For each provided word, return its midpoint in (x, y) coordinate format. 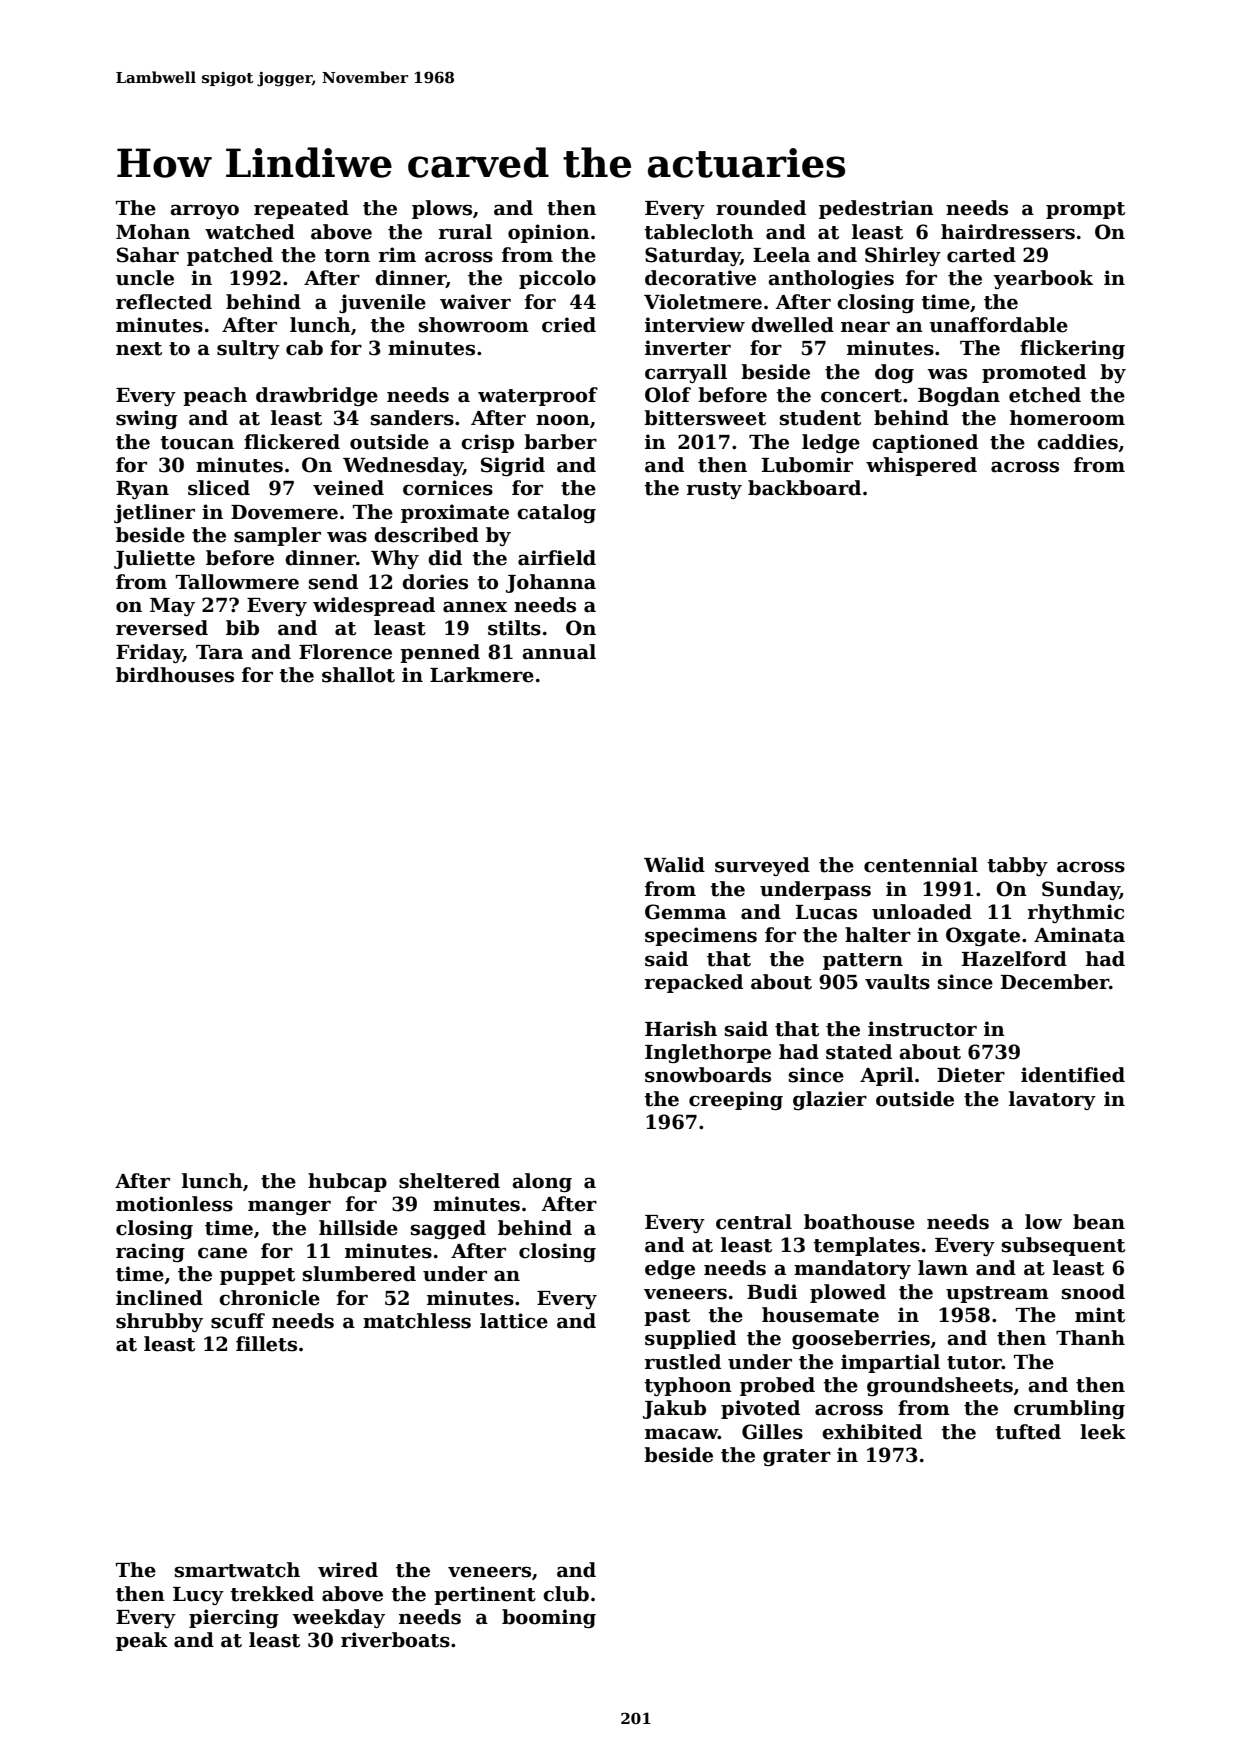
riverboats (395, 1640)
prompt (1085, 210)
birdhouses (175, 675)
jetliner (154, 513)
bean (1099, 1222)
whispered (921, 466)
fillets (266, 1344)
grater (797, 1457)
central (754, 1222)
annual (559, 652)
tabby (1017, 866)
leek (1103, 1432)
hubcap (347, 1182)
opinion (549, 233)
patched (230, 256)
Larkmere (482, 675)
